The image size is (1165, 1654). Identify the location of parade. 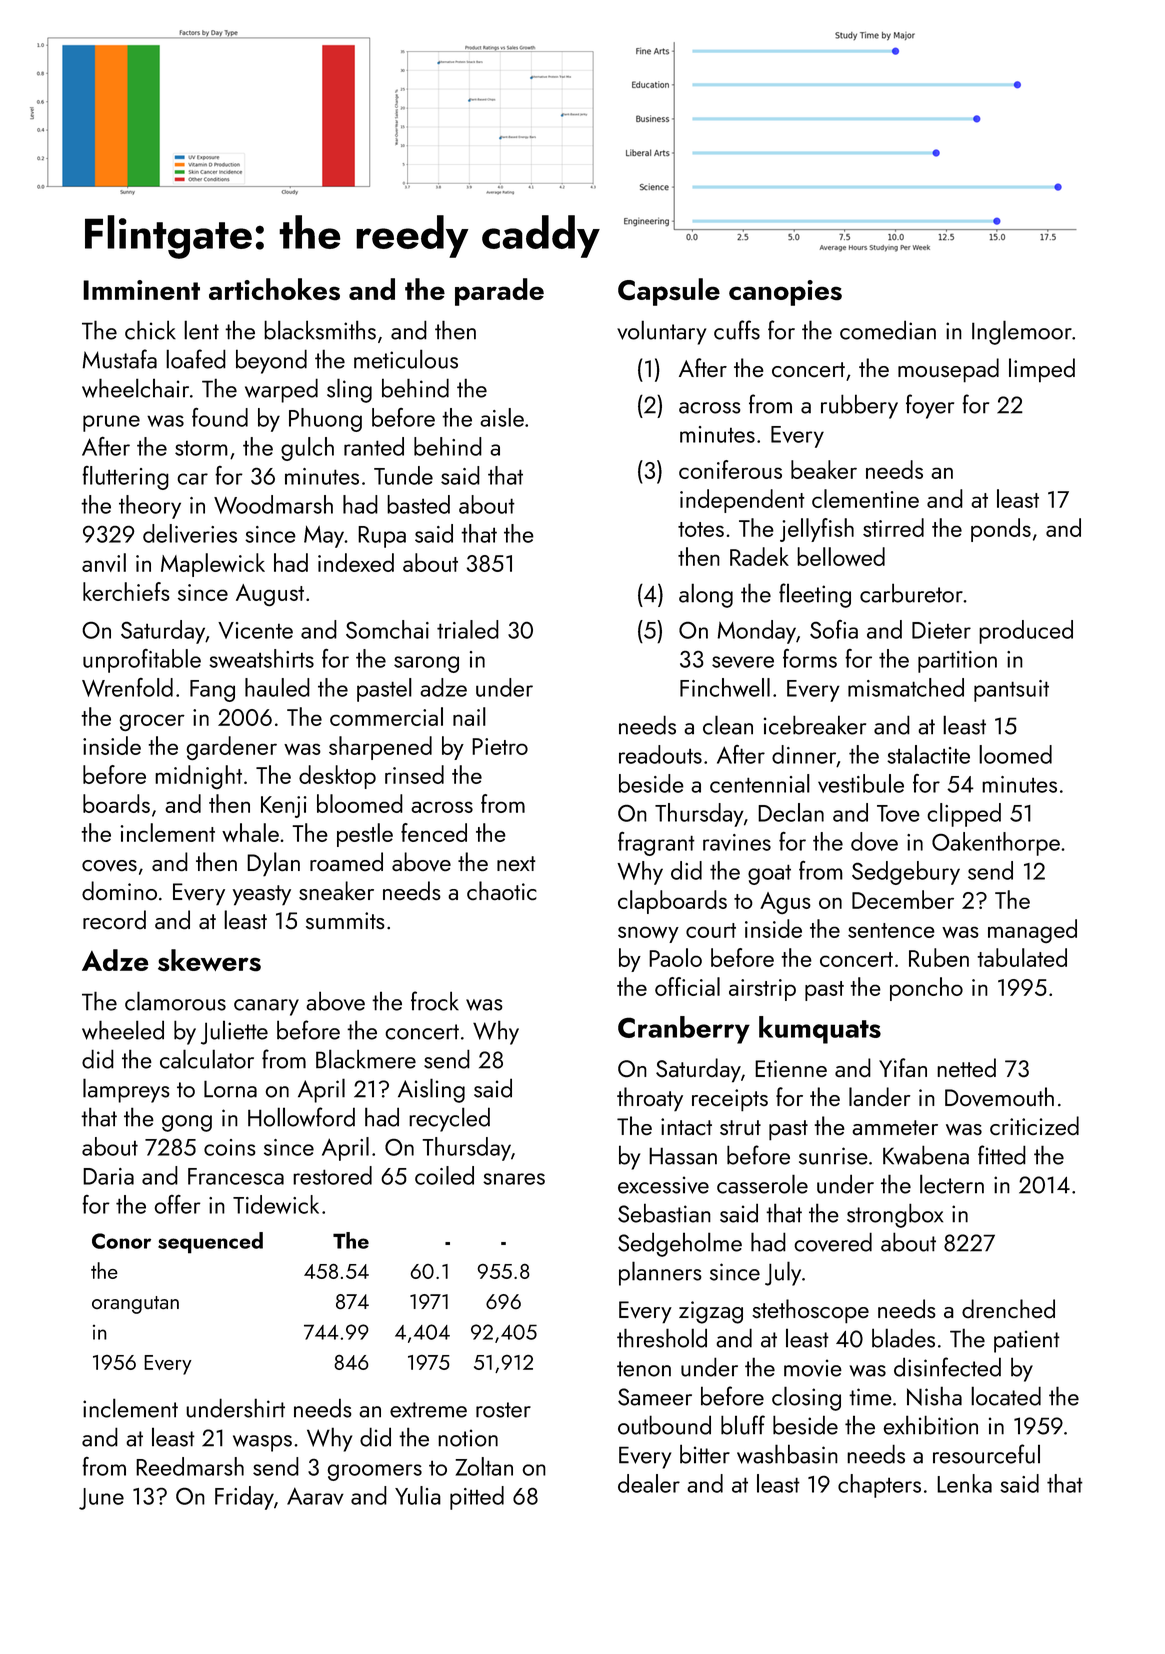
(499, 292).
